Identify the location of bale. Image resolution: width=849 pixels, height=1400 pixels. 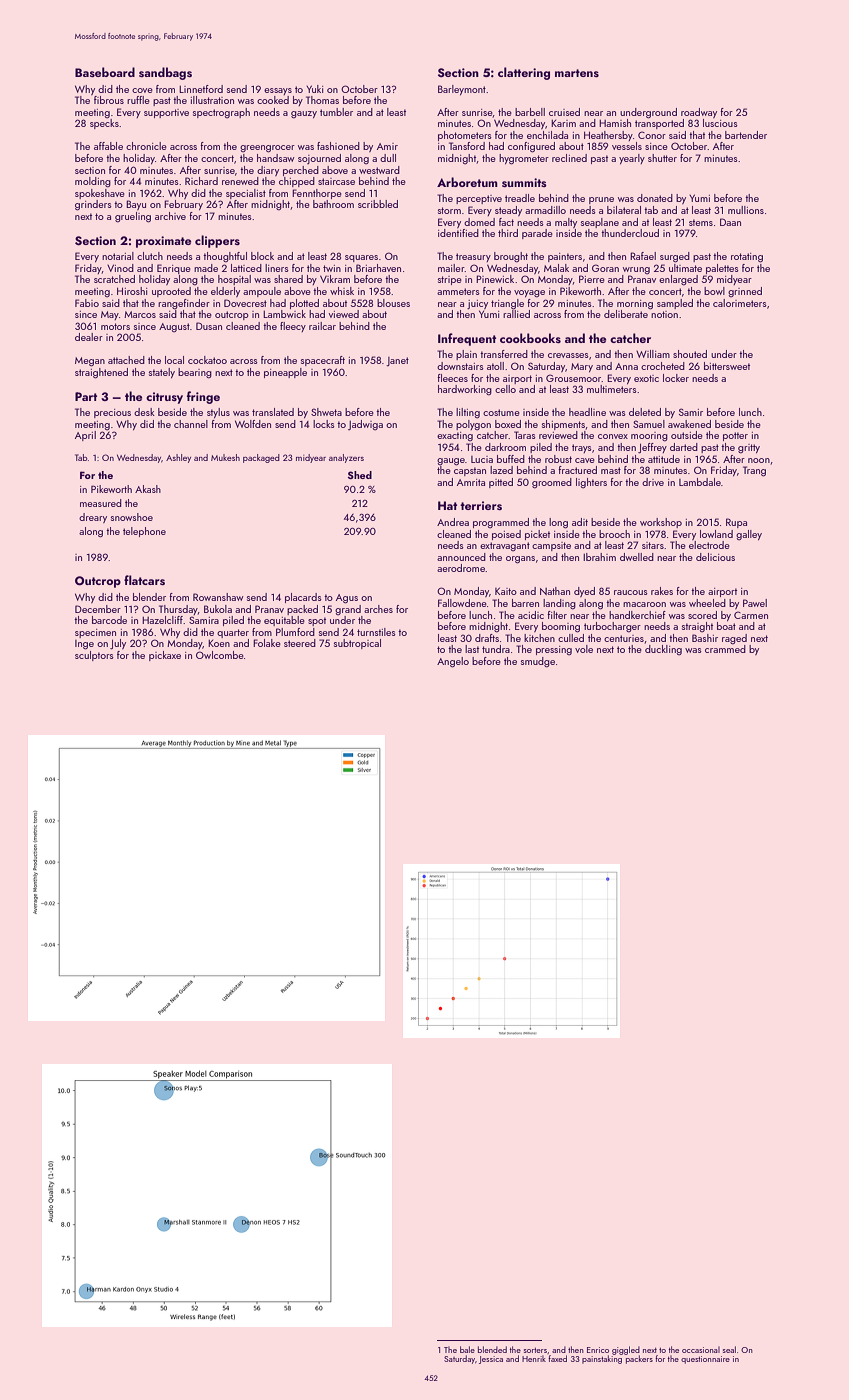
(467, 1349).
